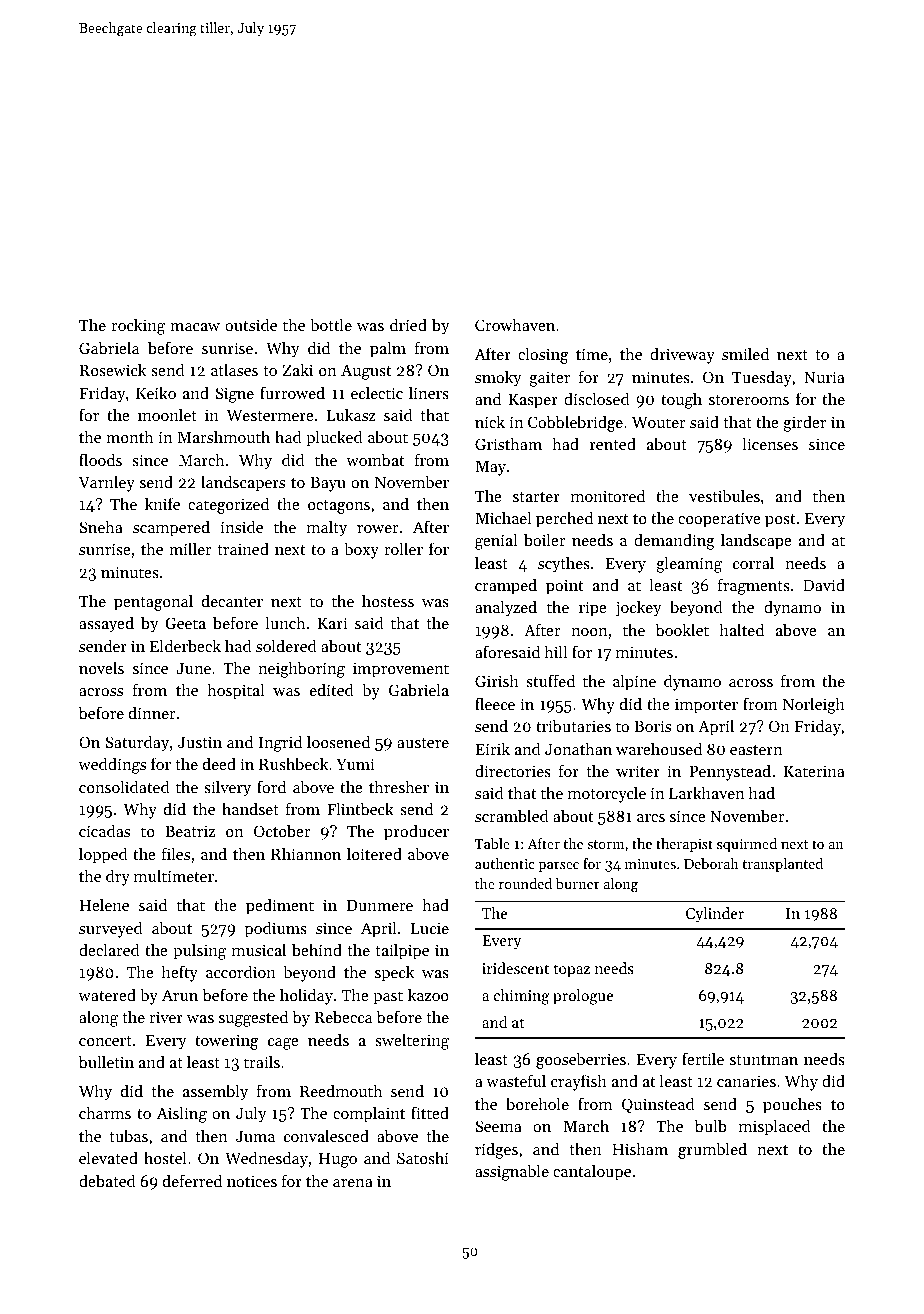 This page has width=924, height=1314. I want to click on Reedmouth, so click(341, 1090).
